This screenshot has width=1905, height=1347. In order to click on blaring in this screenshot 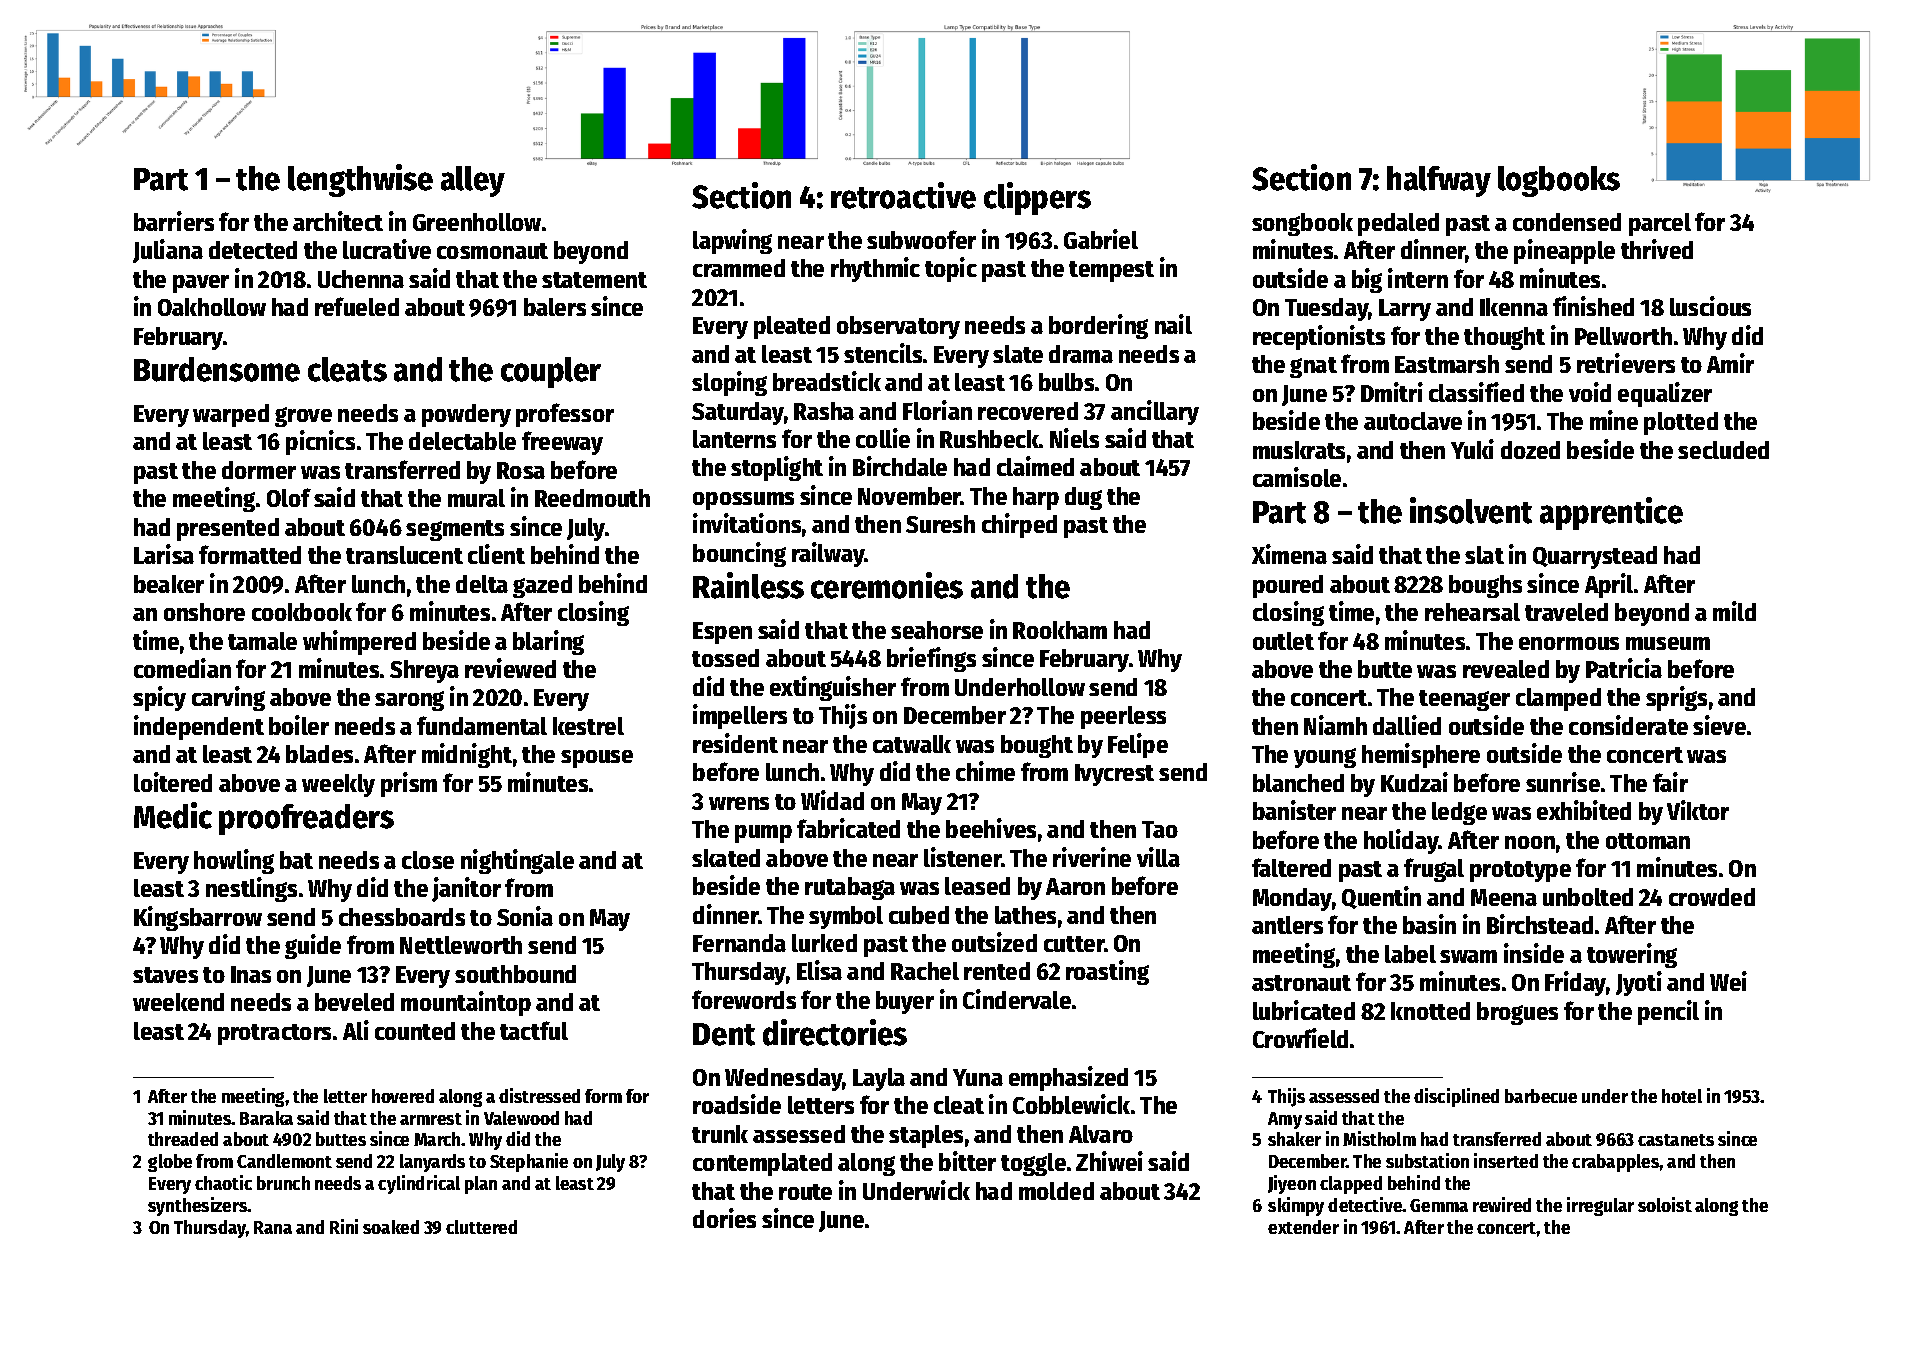, I will do `click(548, 642)`.
